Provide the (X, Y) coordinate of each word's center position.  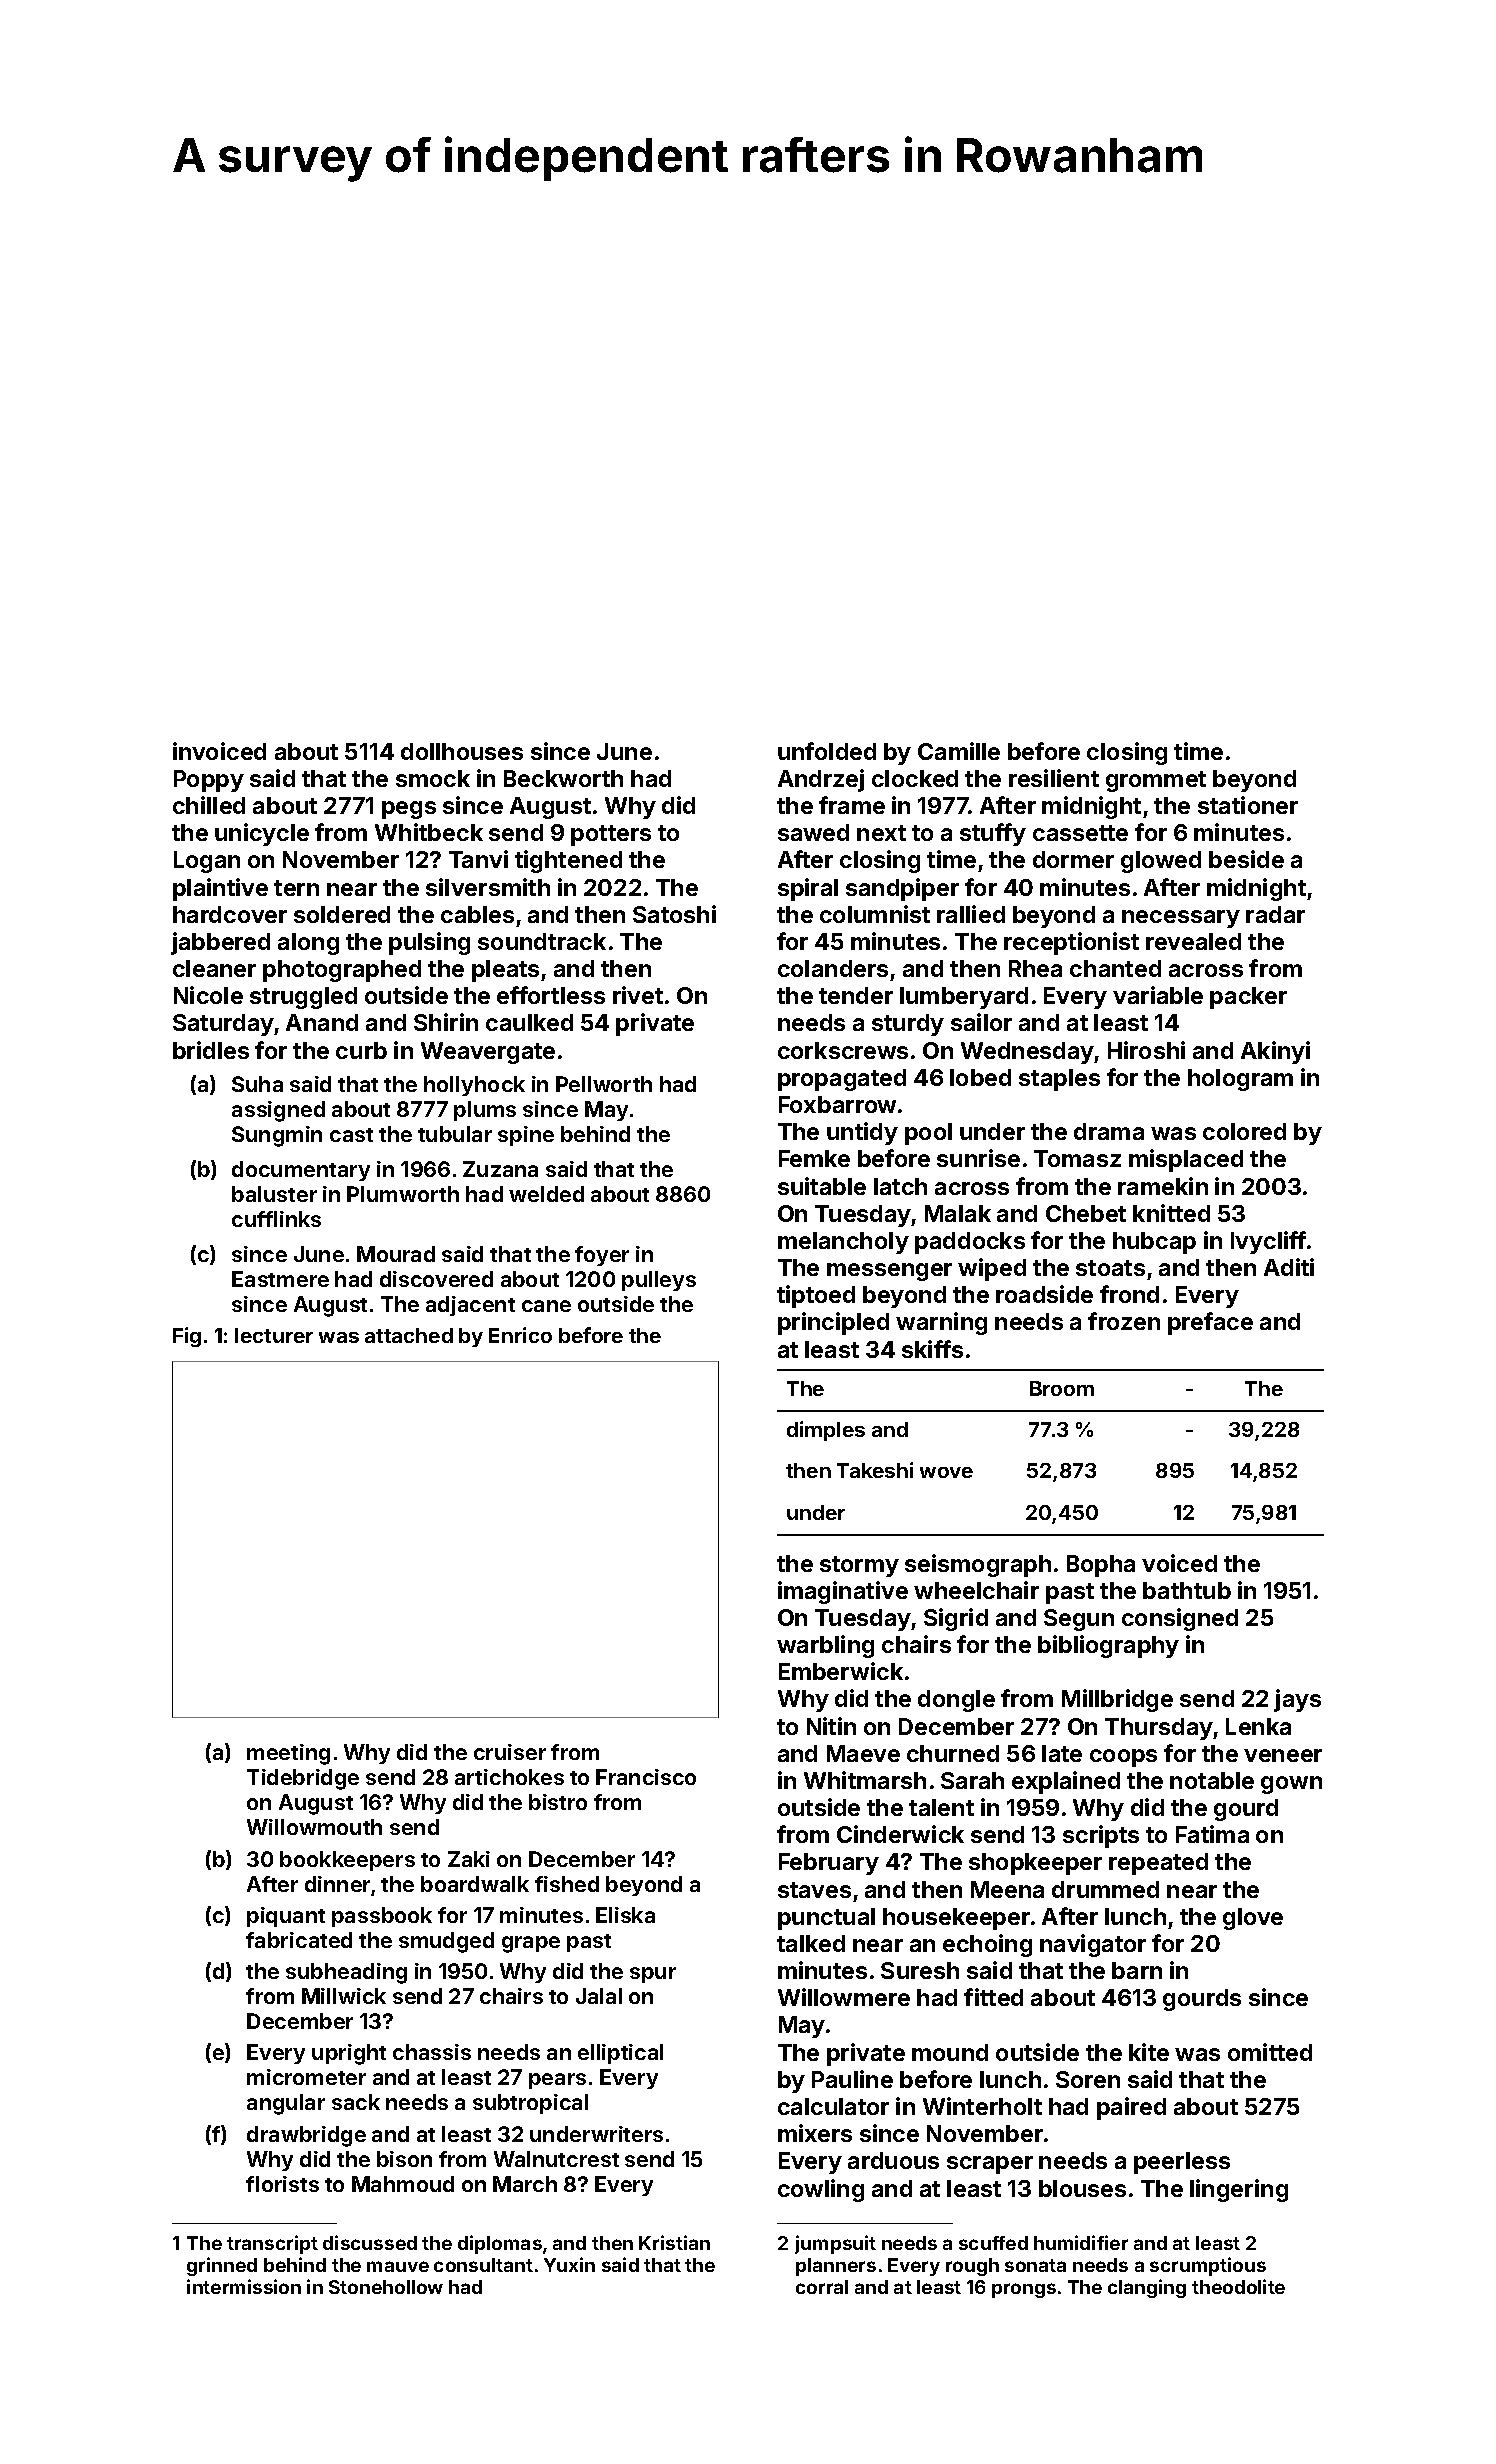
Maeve (863, 1753)
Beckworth (563, 778)
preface (1210, 1323)
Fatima (1212, 1834)
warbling (825, 1646)
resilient (1054, 778)
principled (833, 1323)
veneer (1283, 1755)
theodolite (1238, 2286)
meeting (288, 1754)
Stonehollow (386, 2287)
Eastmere (280, 1279)
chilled (209, 805)
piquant (286, 1917)
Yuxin (569, 2264)
